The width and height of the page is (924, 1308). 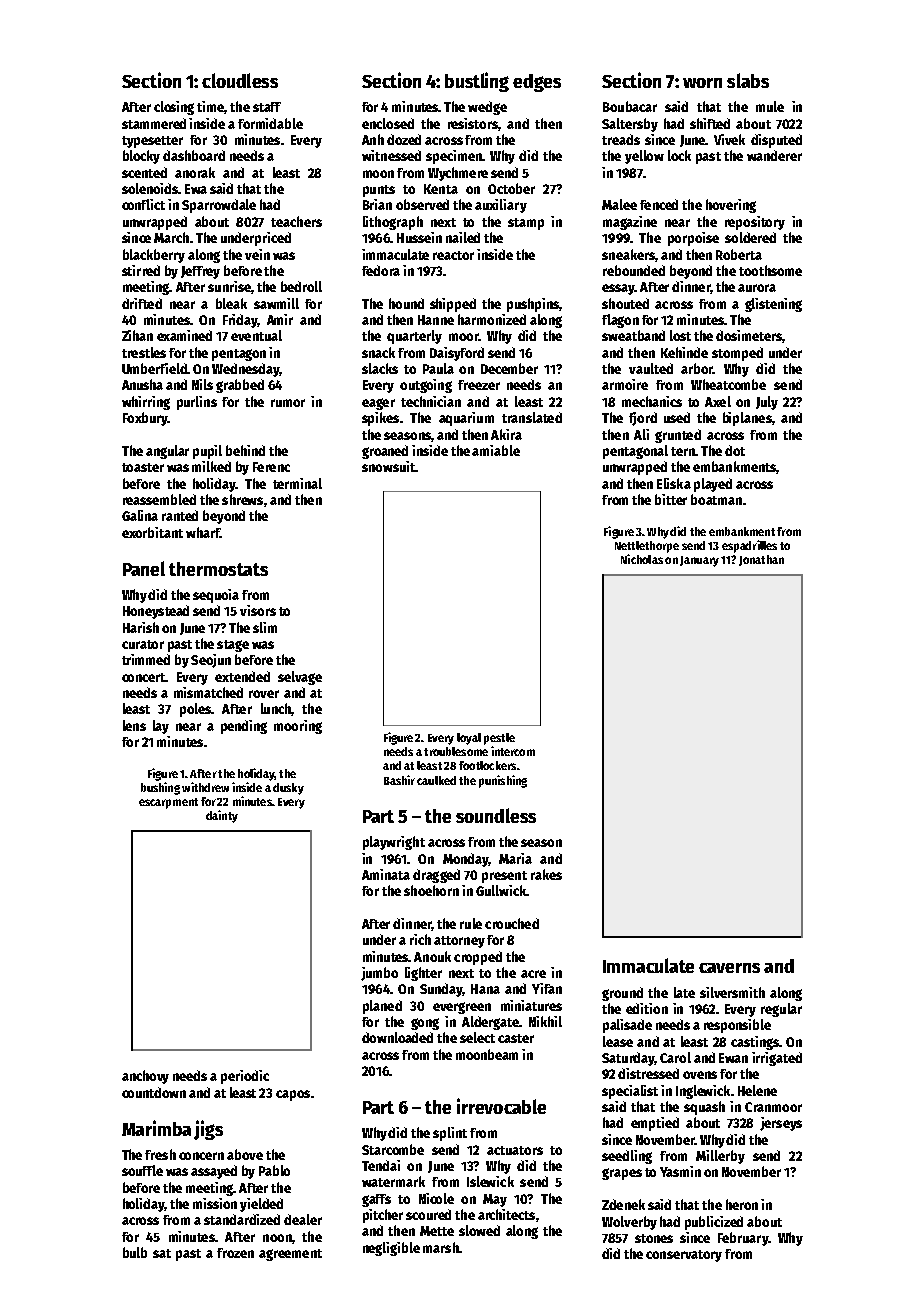 I want to click on mission, so click(x=215, y=1203).
